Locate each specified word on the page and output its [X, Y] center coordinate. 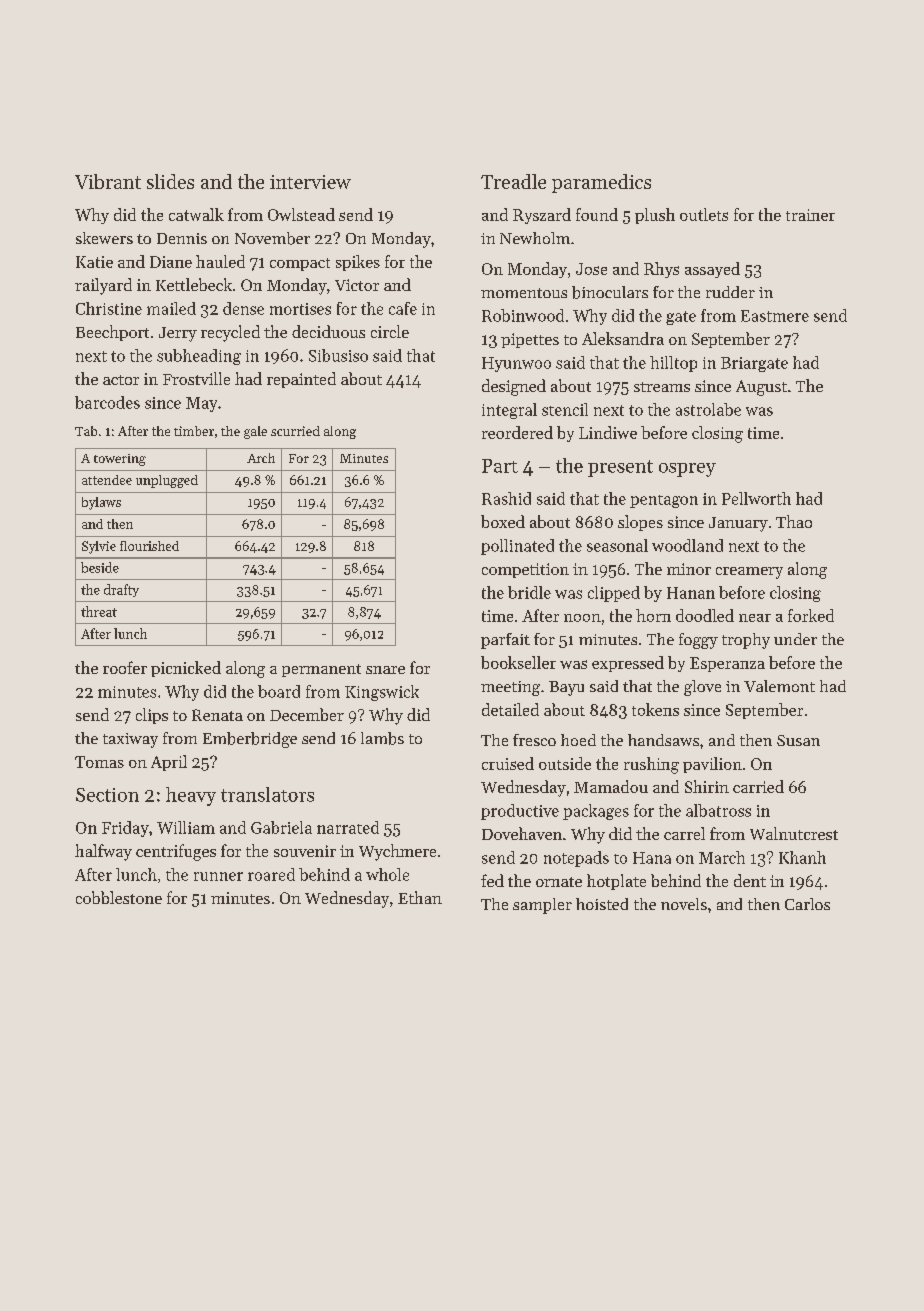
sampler [542, 906]
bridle [529, 592]
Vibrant [108, 181]
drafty [121, 590]
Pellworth [756, 498]
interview [310, 182]
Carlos [807, 904]
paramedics [601, 183]
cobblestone [119, 897]
